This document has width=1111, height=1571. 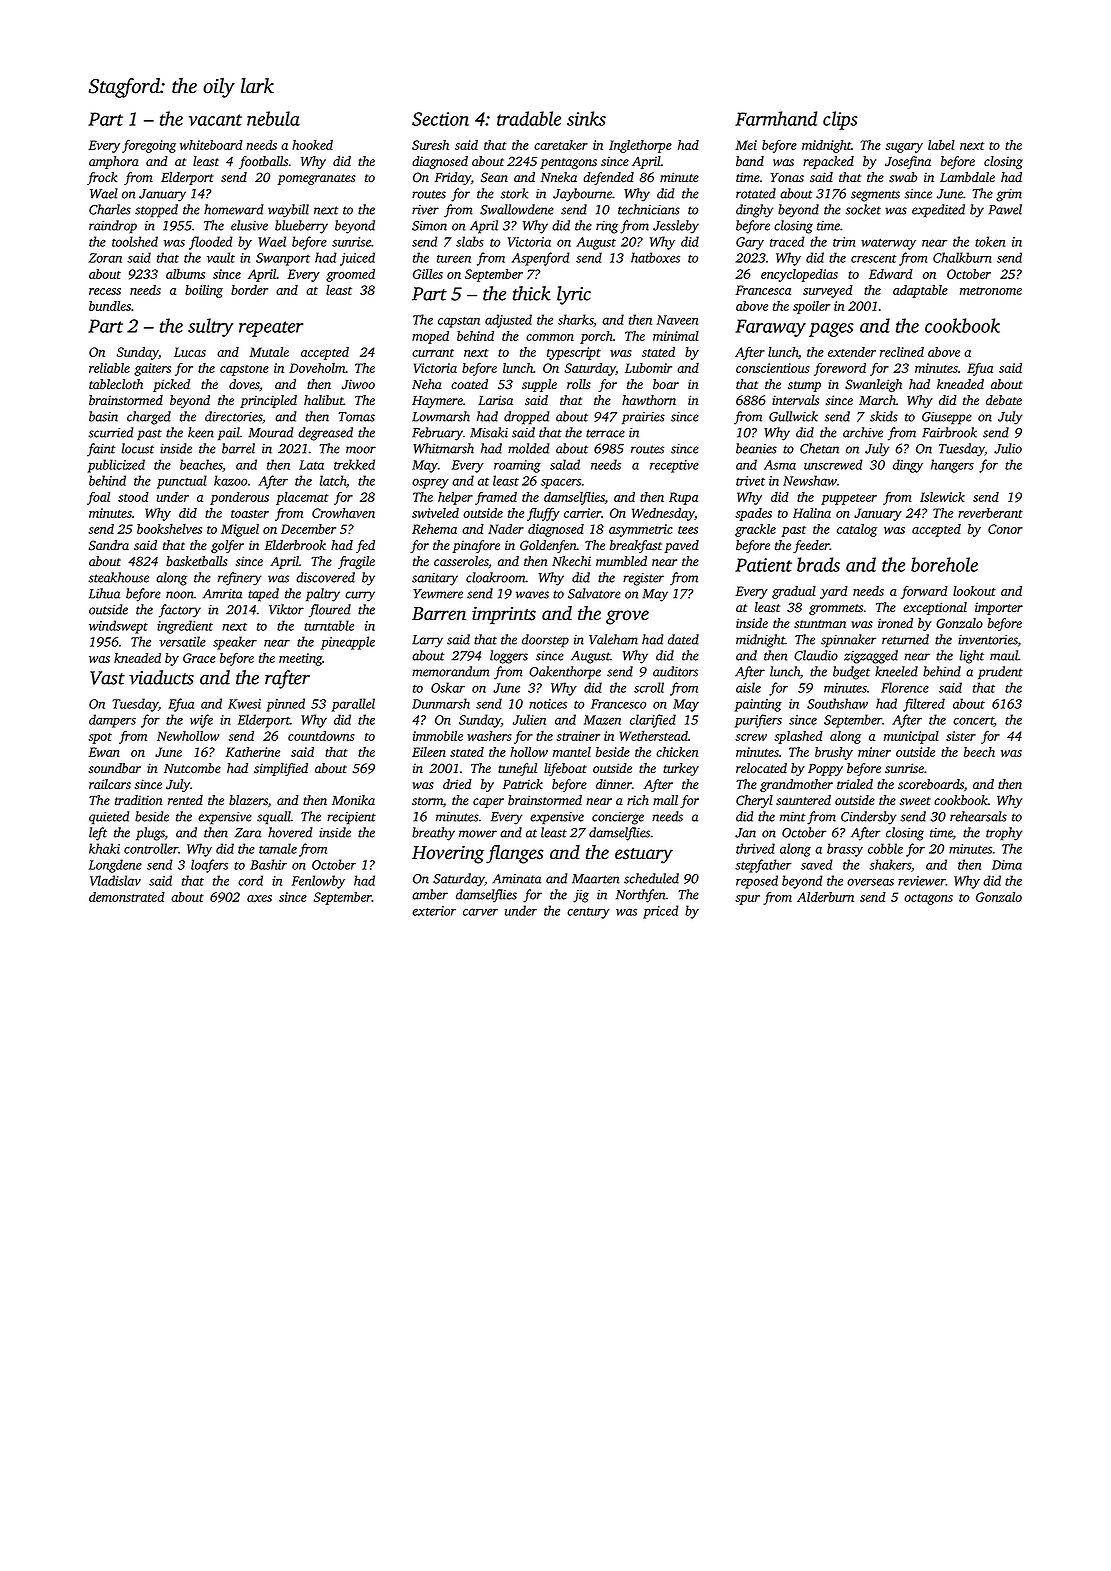 I want to click on slabs, so click(x=470, y=241).
